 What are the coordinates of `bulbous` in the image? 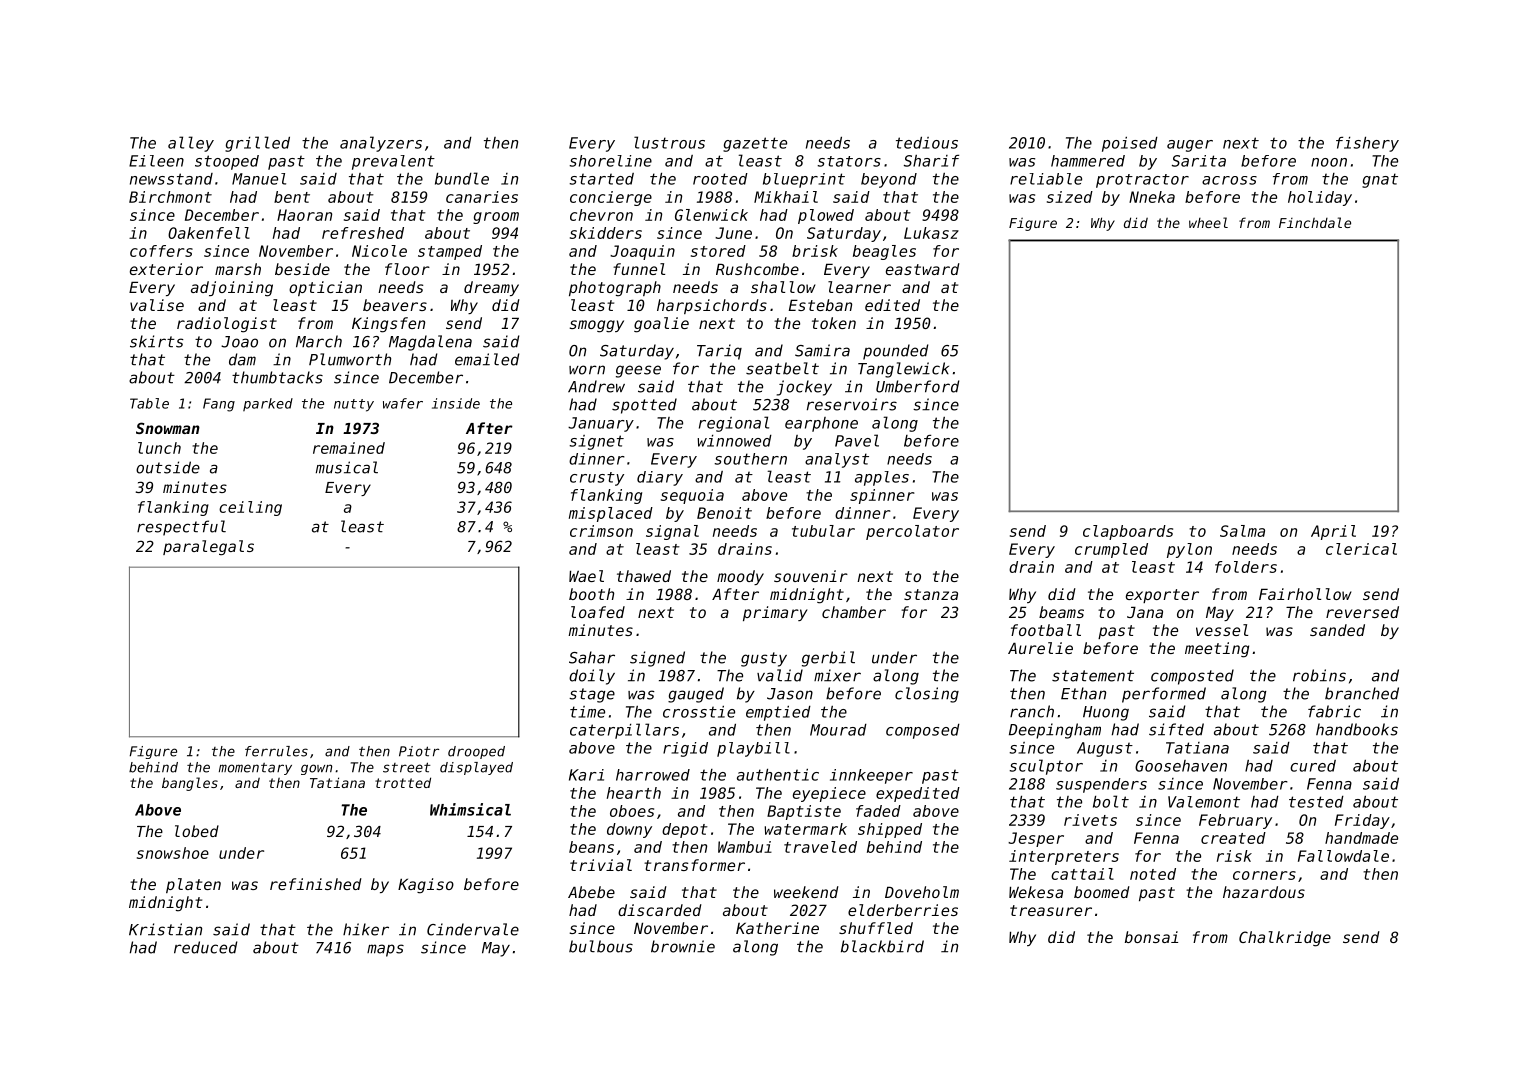 It's located at (601, 946).
